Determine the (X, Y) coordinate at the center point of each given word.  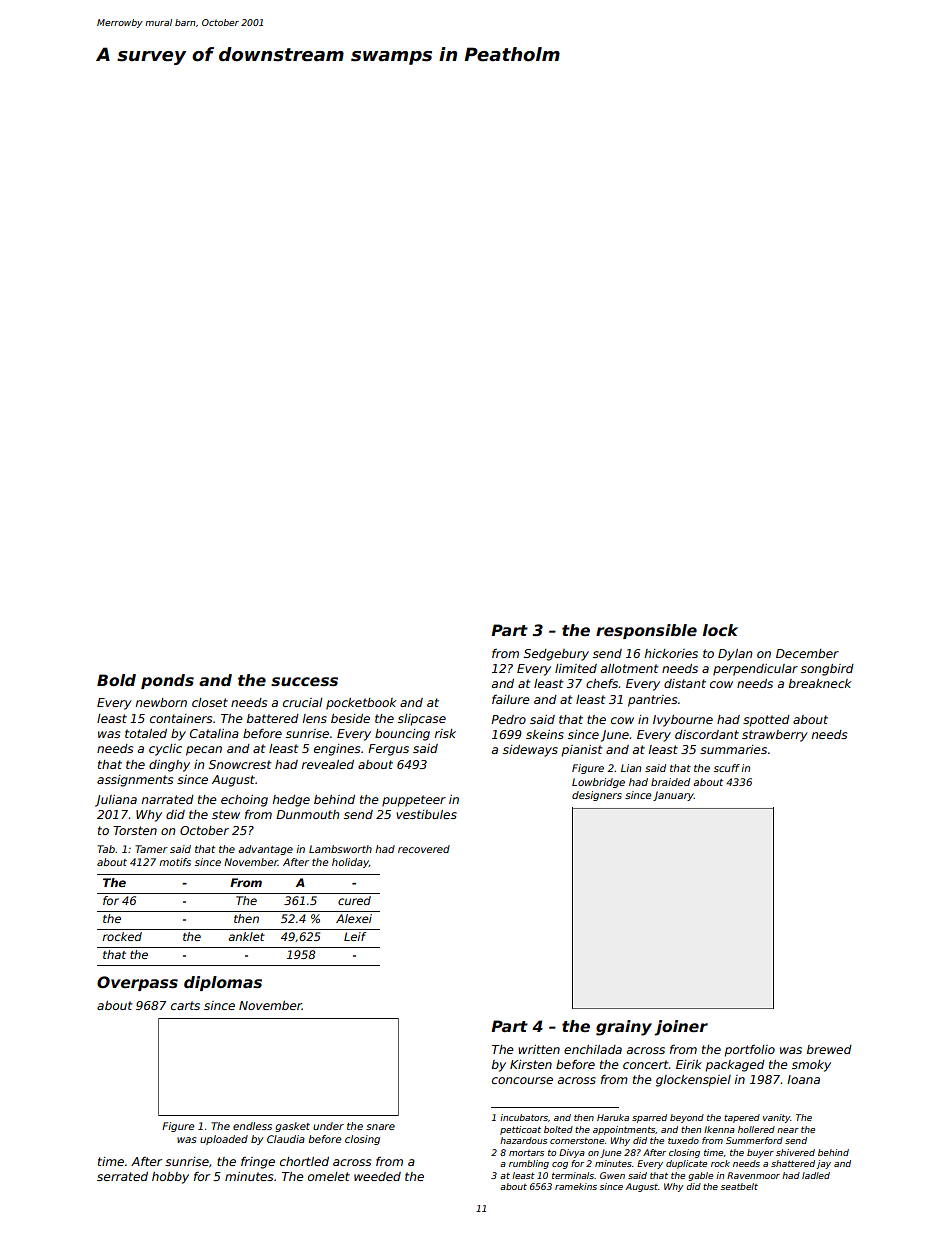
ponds (167, 681)
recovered (424, 849)
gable (700, 1176)
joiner (681, 1028)
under (328, 1126)
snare (380, 1127)
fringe (258, 1163)
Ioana (803, 1079)
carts (185, 1005)
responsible (646, 631)
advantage (265, 850)
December (807, 653)
